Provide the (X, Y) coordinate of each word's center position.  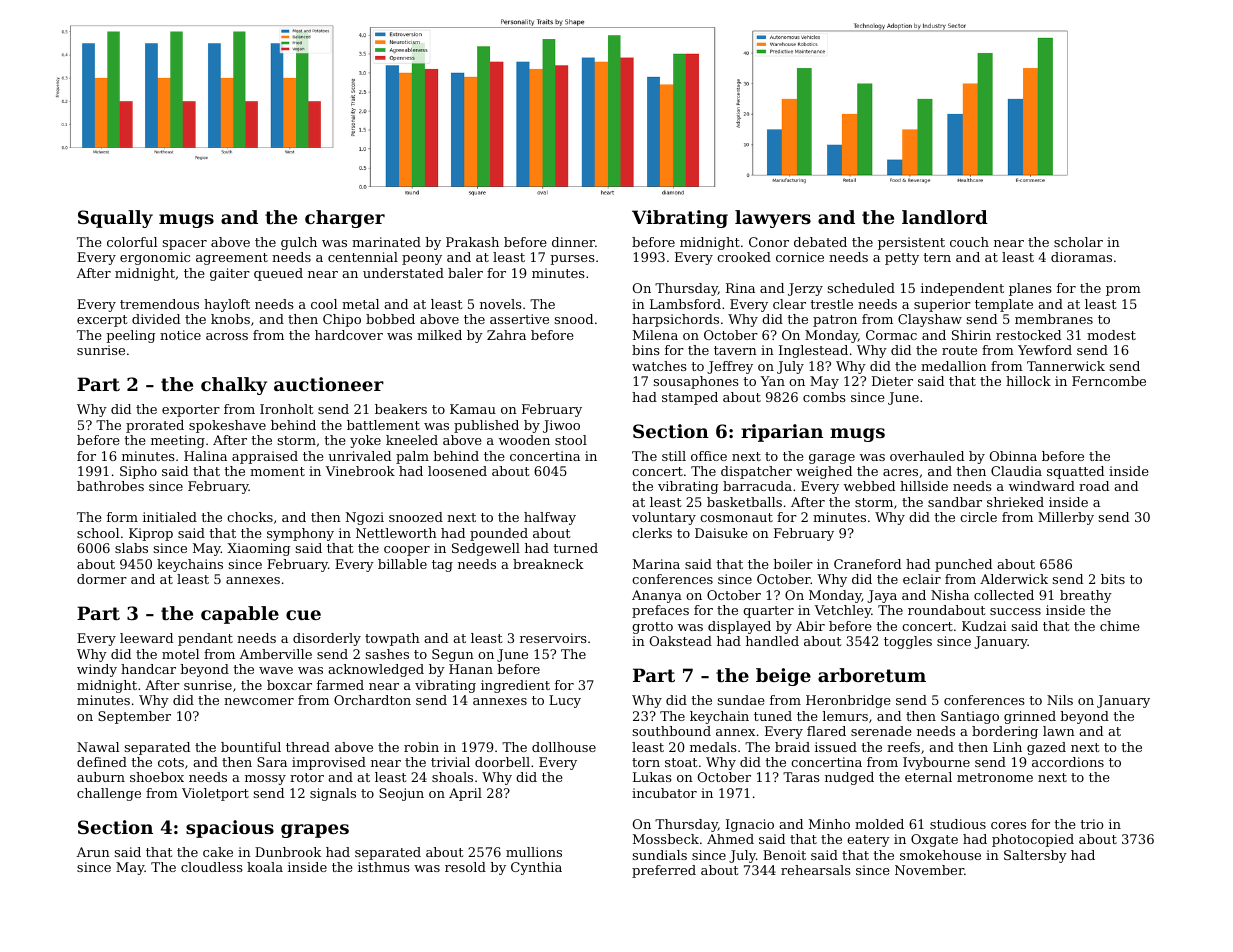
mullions (534, 852)
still (674, 456)
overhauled (927, 456)
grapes (315, 831)
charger (345, 219)
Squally (115, 219)
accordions (1068, 762)
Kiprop (151, 534)
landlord (945, 217)
